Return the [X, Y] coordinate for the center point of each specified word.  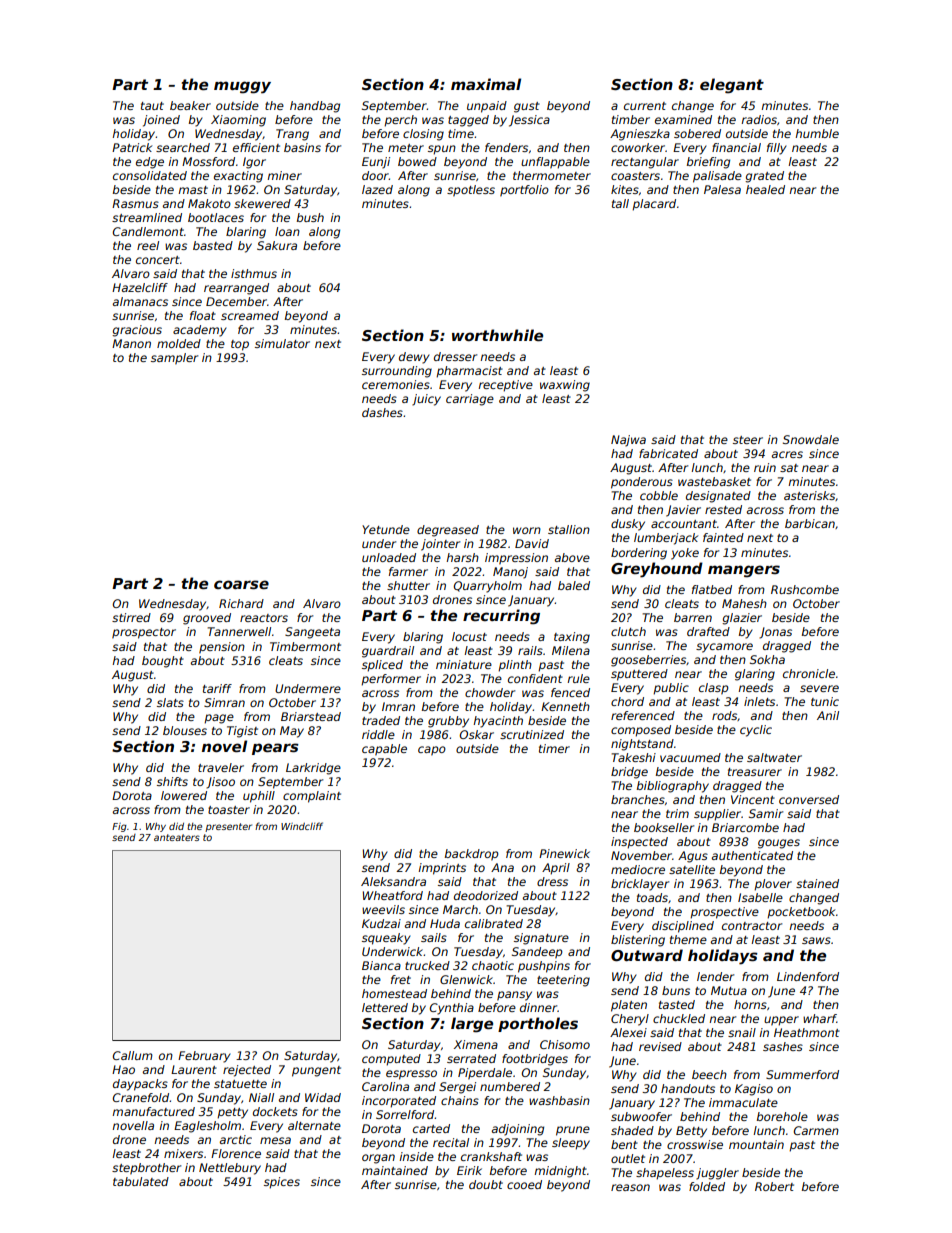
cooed [524, 1184]
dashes [382, 412]
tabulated [141, 1181]
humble [817, 133]
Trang [292, 135]
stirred [131, 617]
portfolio [524, 191]
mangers [744, 571]
